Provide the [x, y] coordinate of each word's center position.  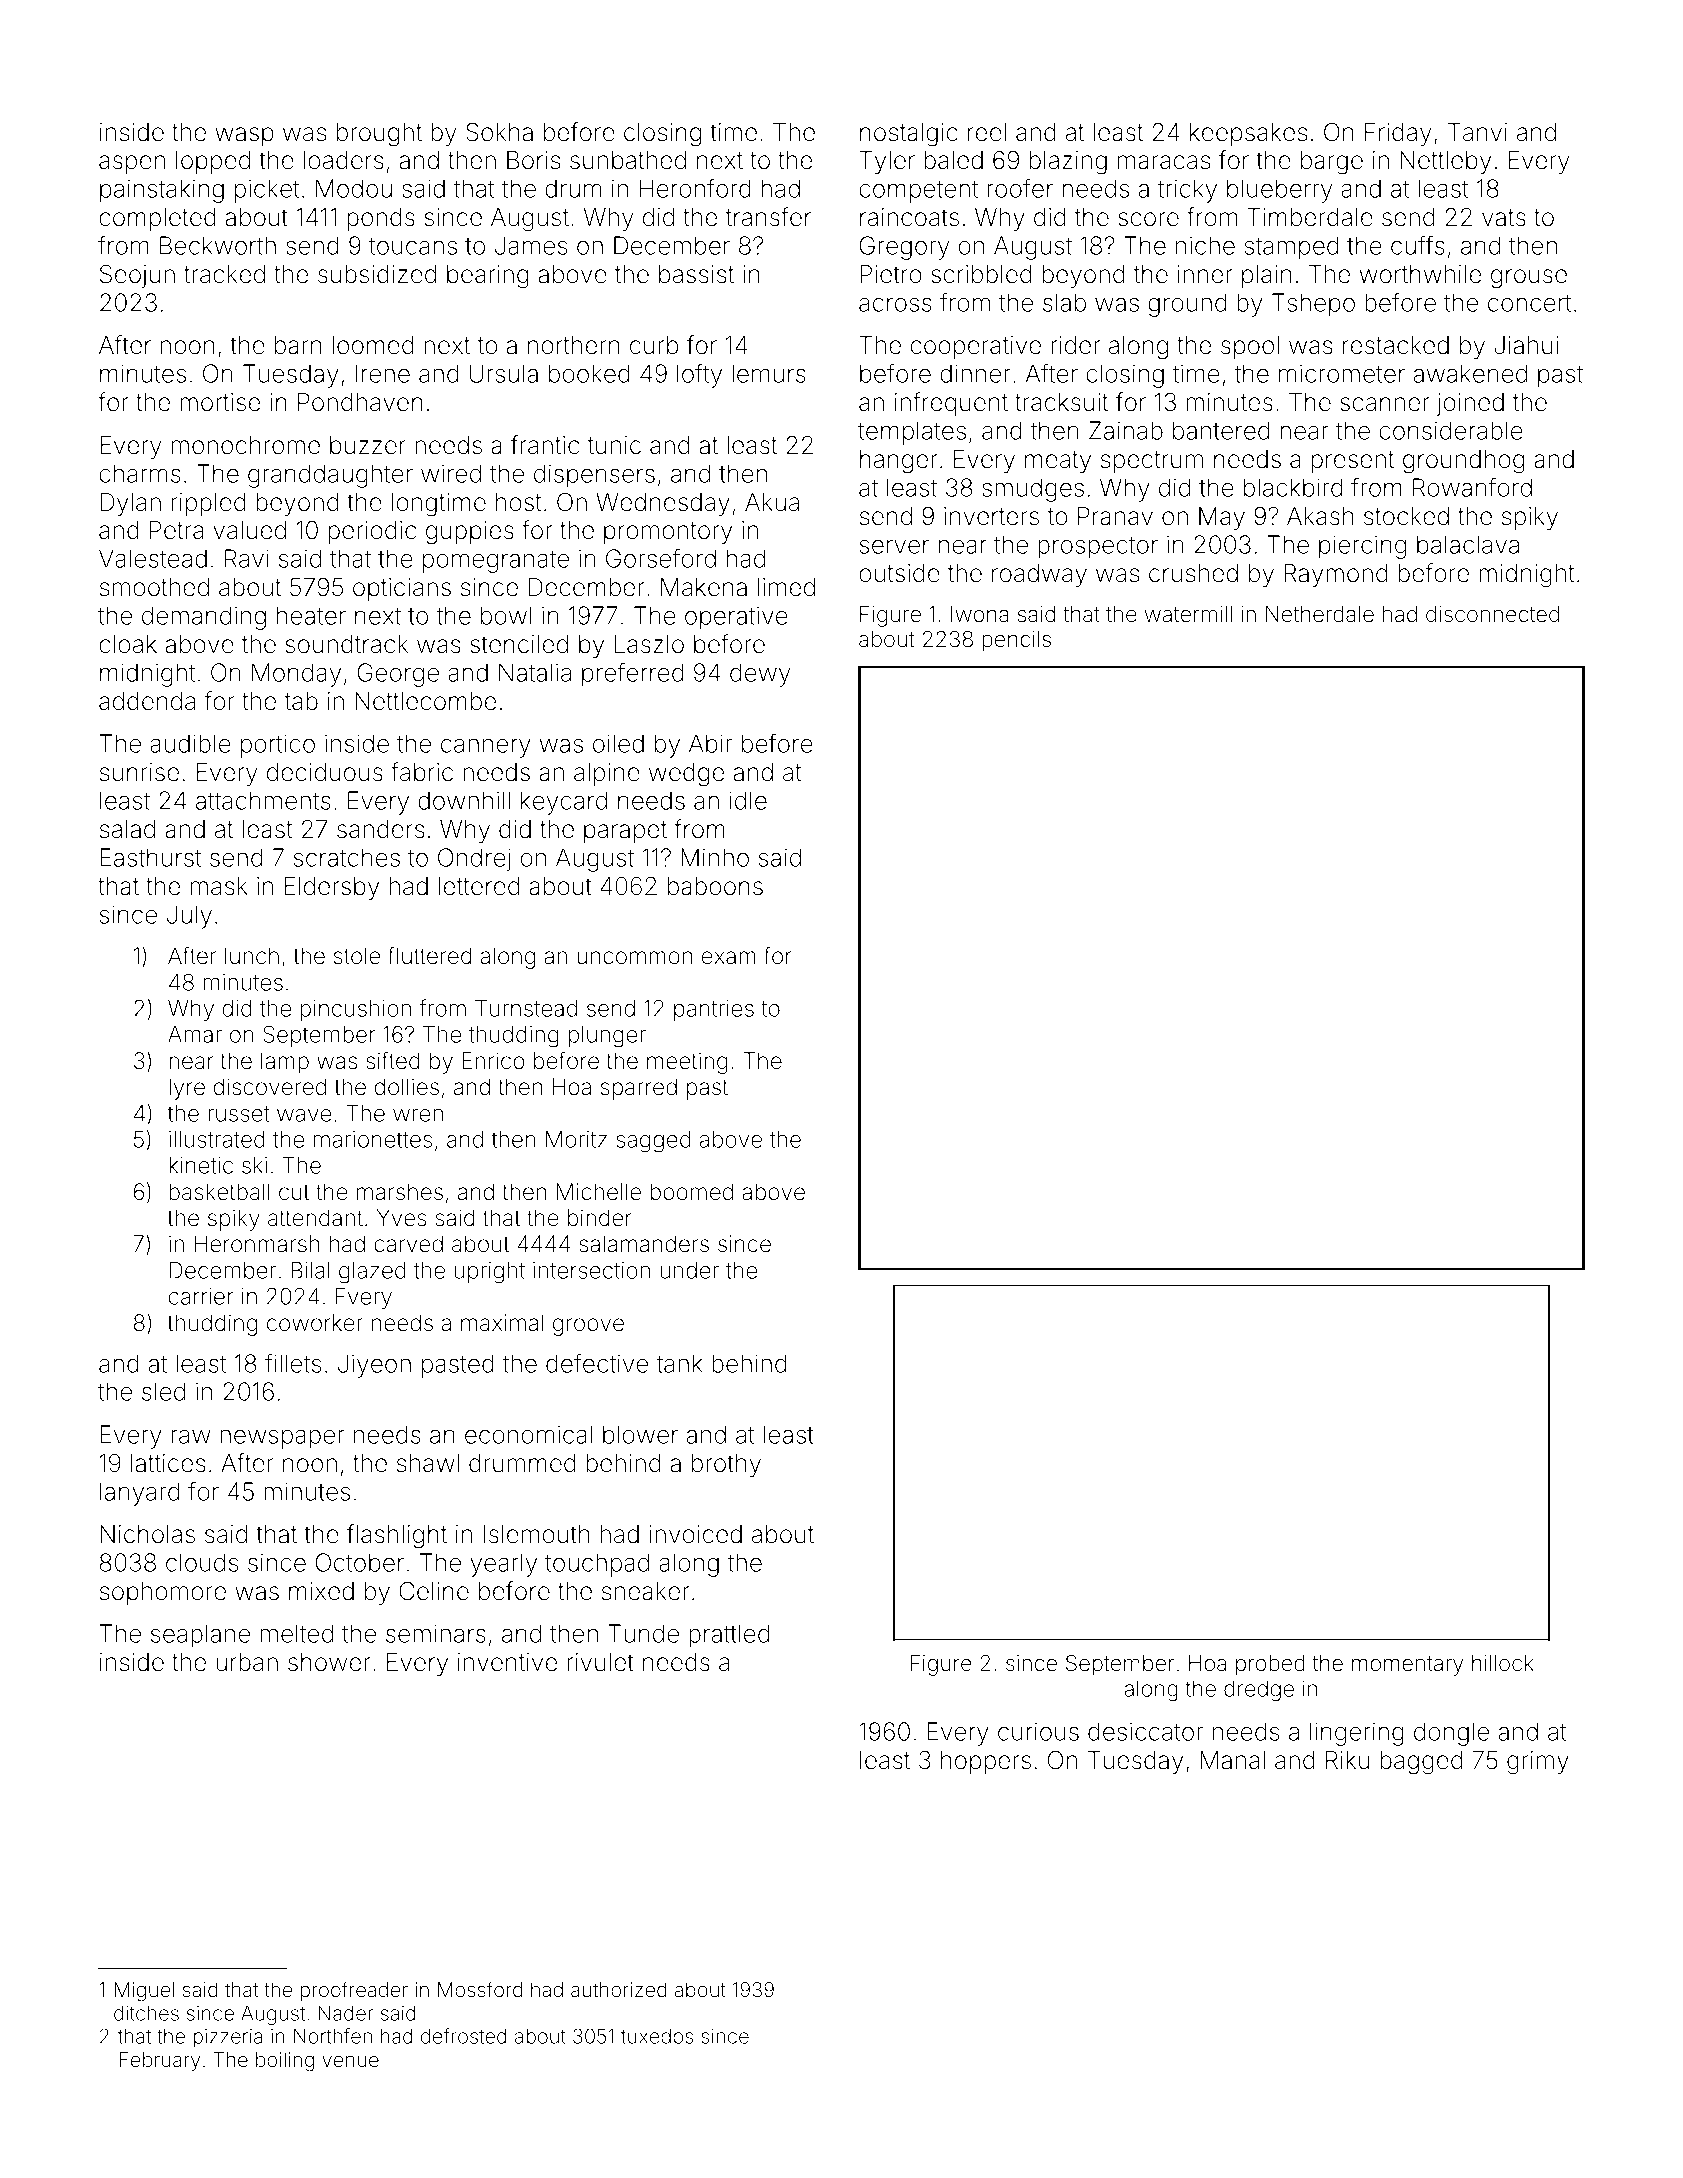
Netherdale [1320, 614]
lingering [1357, 1734]
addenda [147, 701]
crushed [1193, 573]
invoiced [696, 1534]
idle [748, 800]
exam [729, 958]
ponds [381, 219]
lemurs [769, 373]
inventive [507, 1662]
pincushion [355, 1010]
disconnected [1492, 614]
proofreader [354, 1991]
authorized [619, 1989]
